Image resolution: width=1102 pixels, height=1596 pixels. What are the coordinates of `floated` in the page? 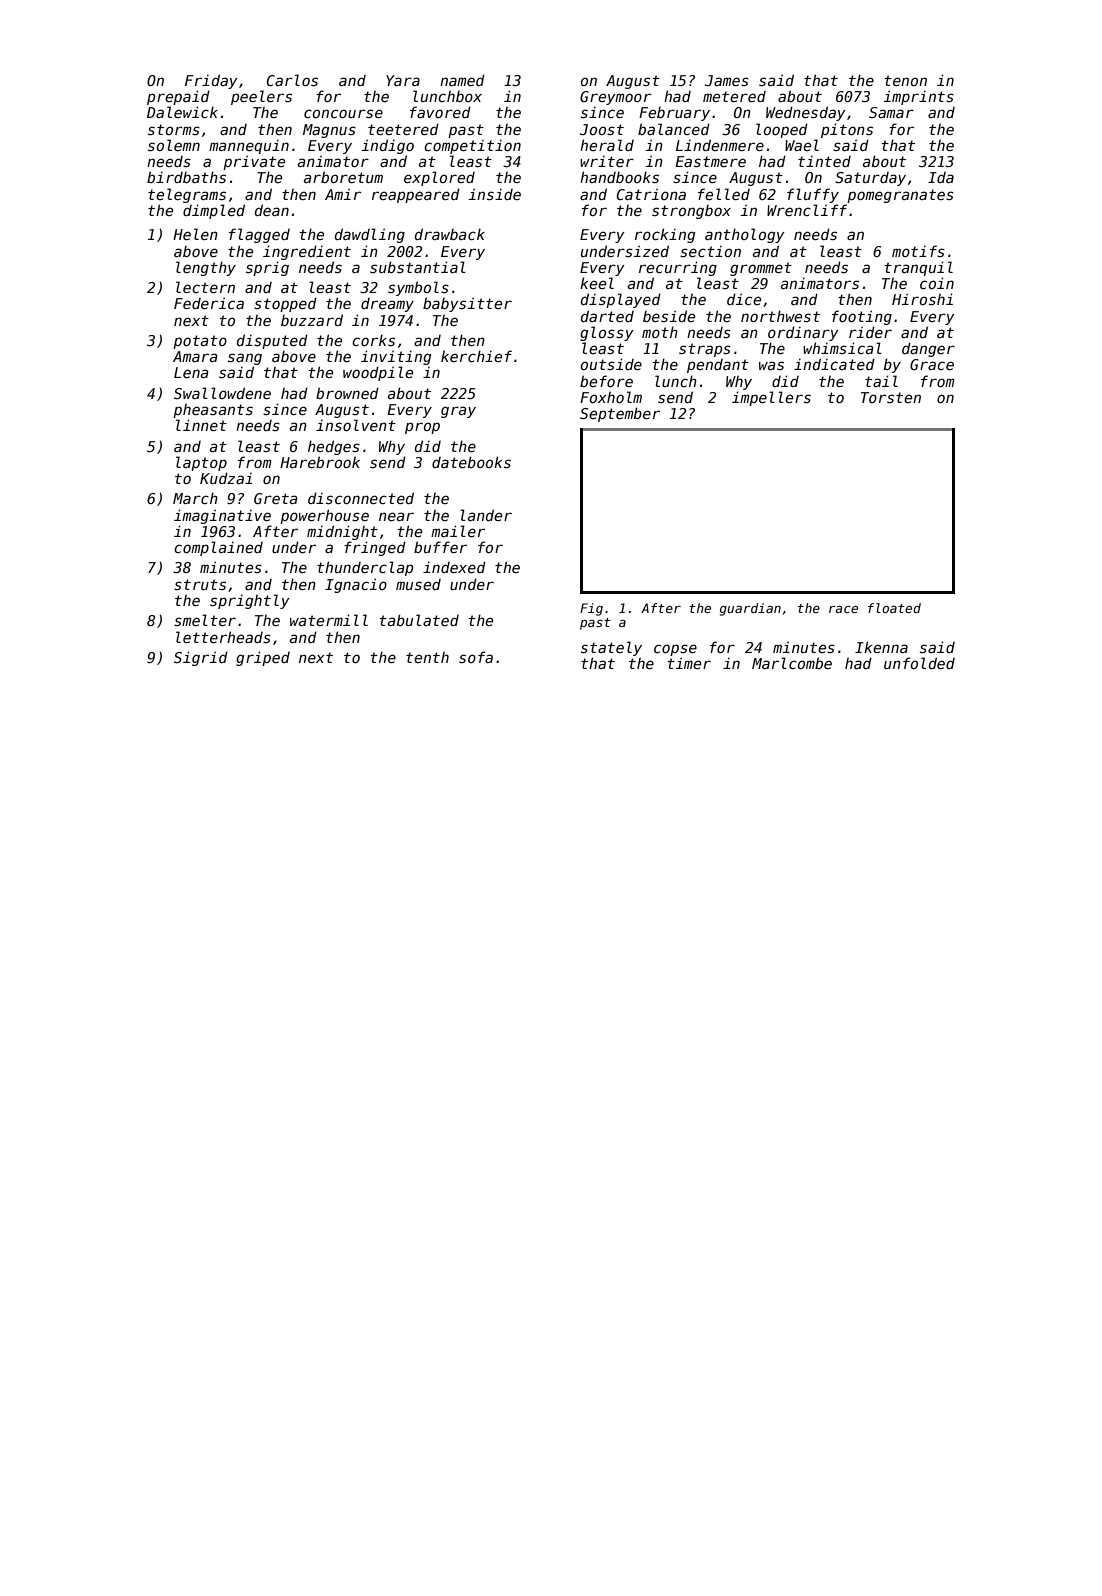 It's located at (894, 608).
